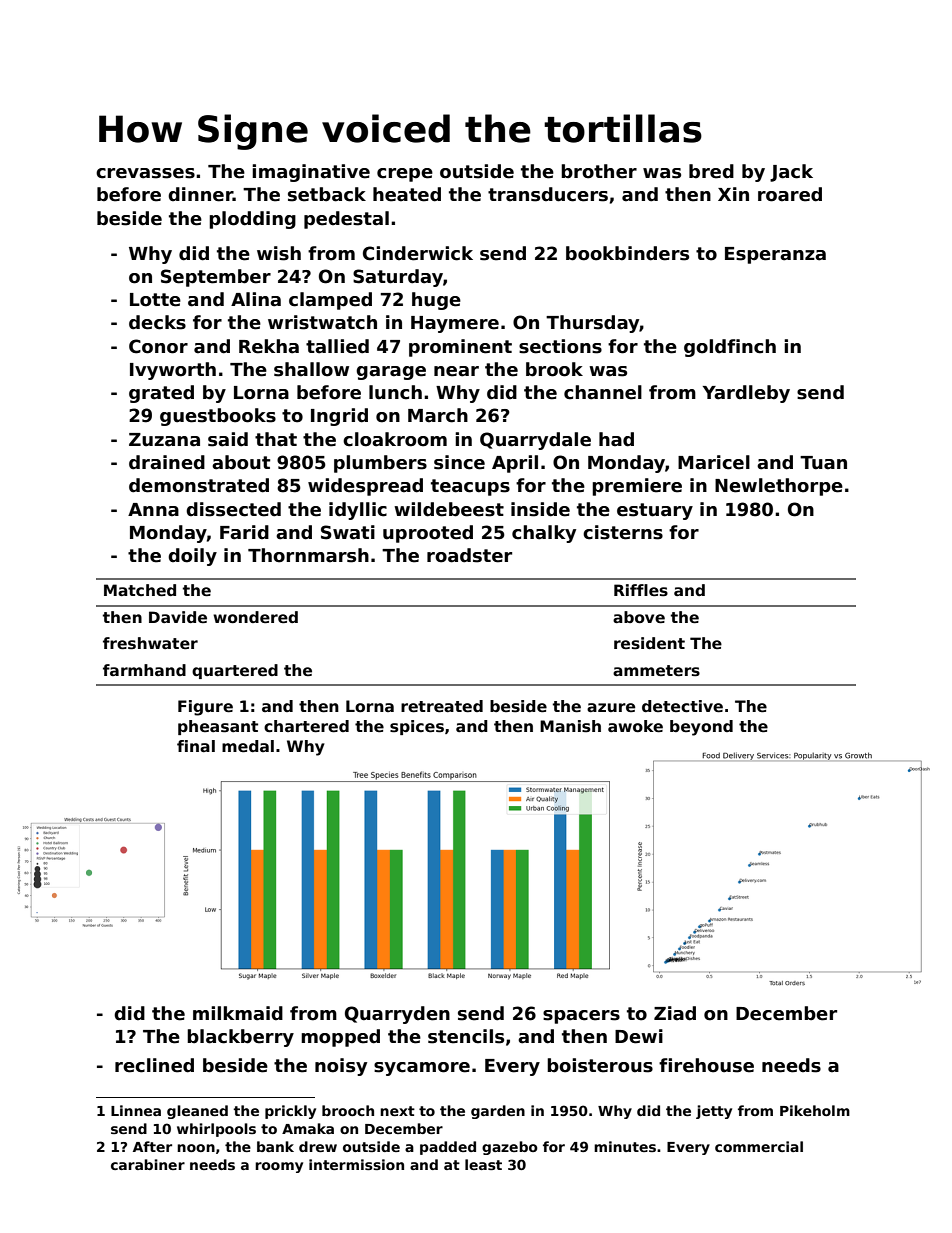 The width and height of the page is (952, 1233). I want to click on milkmaid, so click(238, 1013).
